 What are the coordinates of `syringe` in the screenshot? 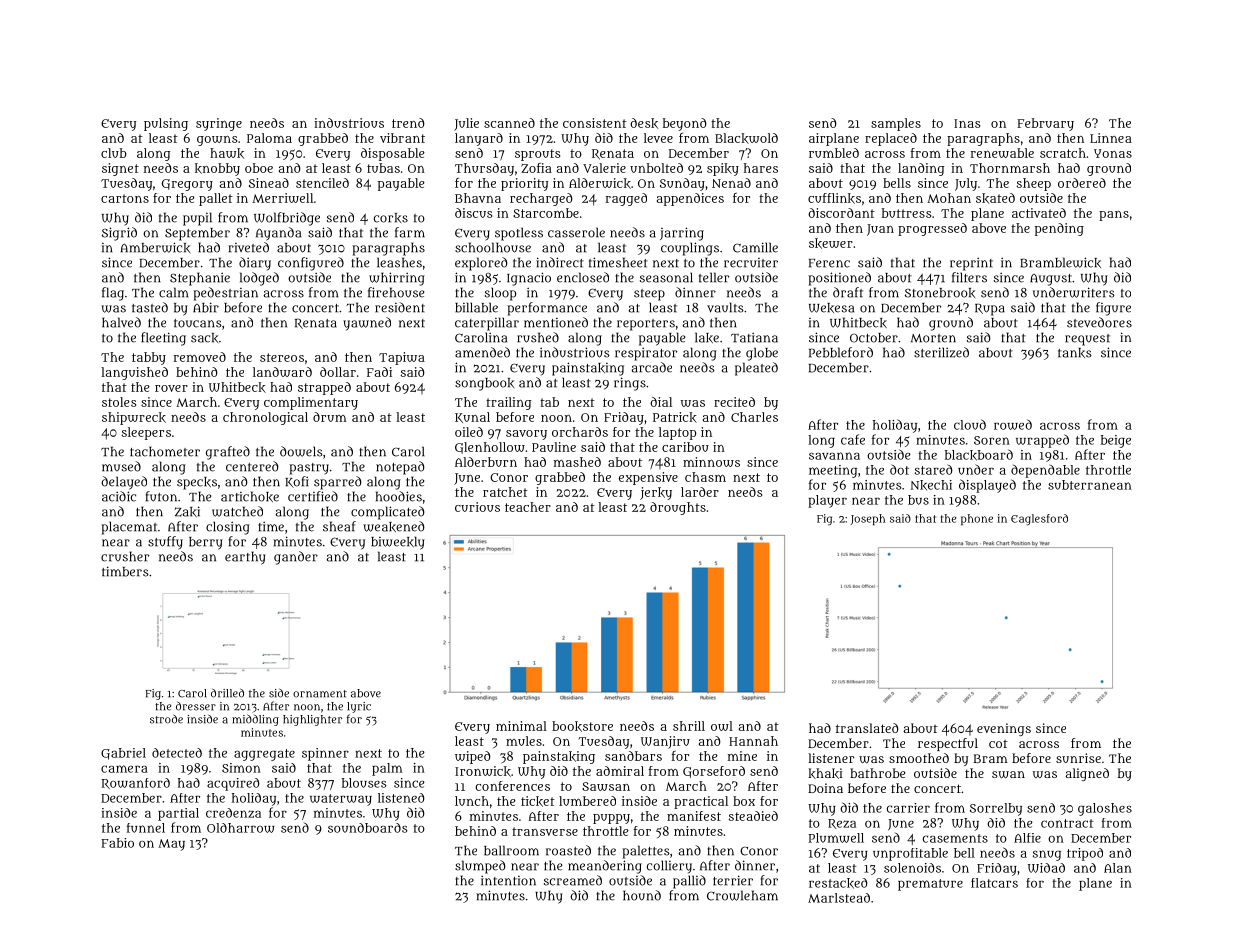 It's located at (219, 124).
